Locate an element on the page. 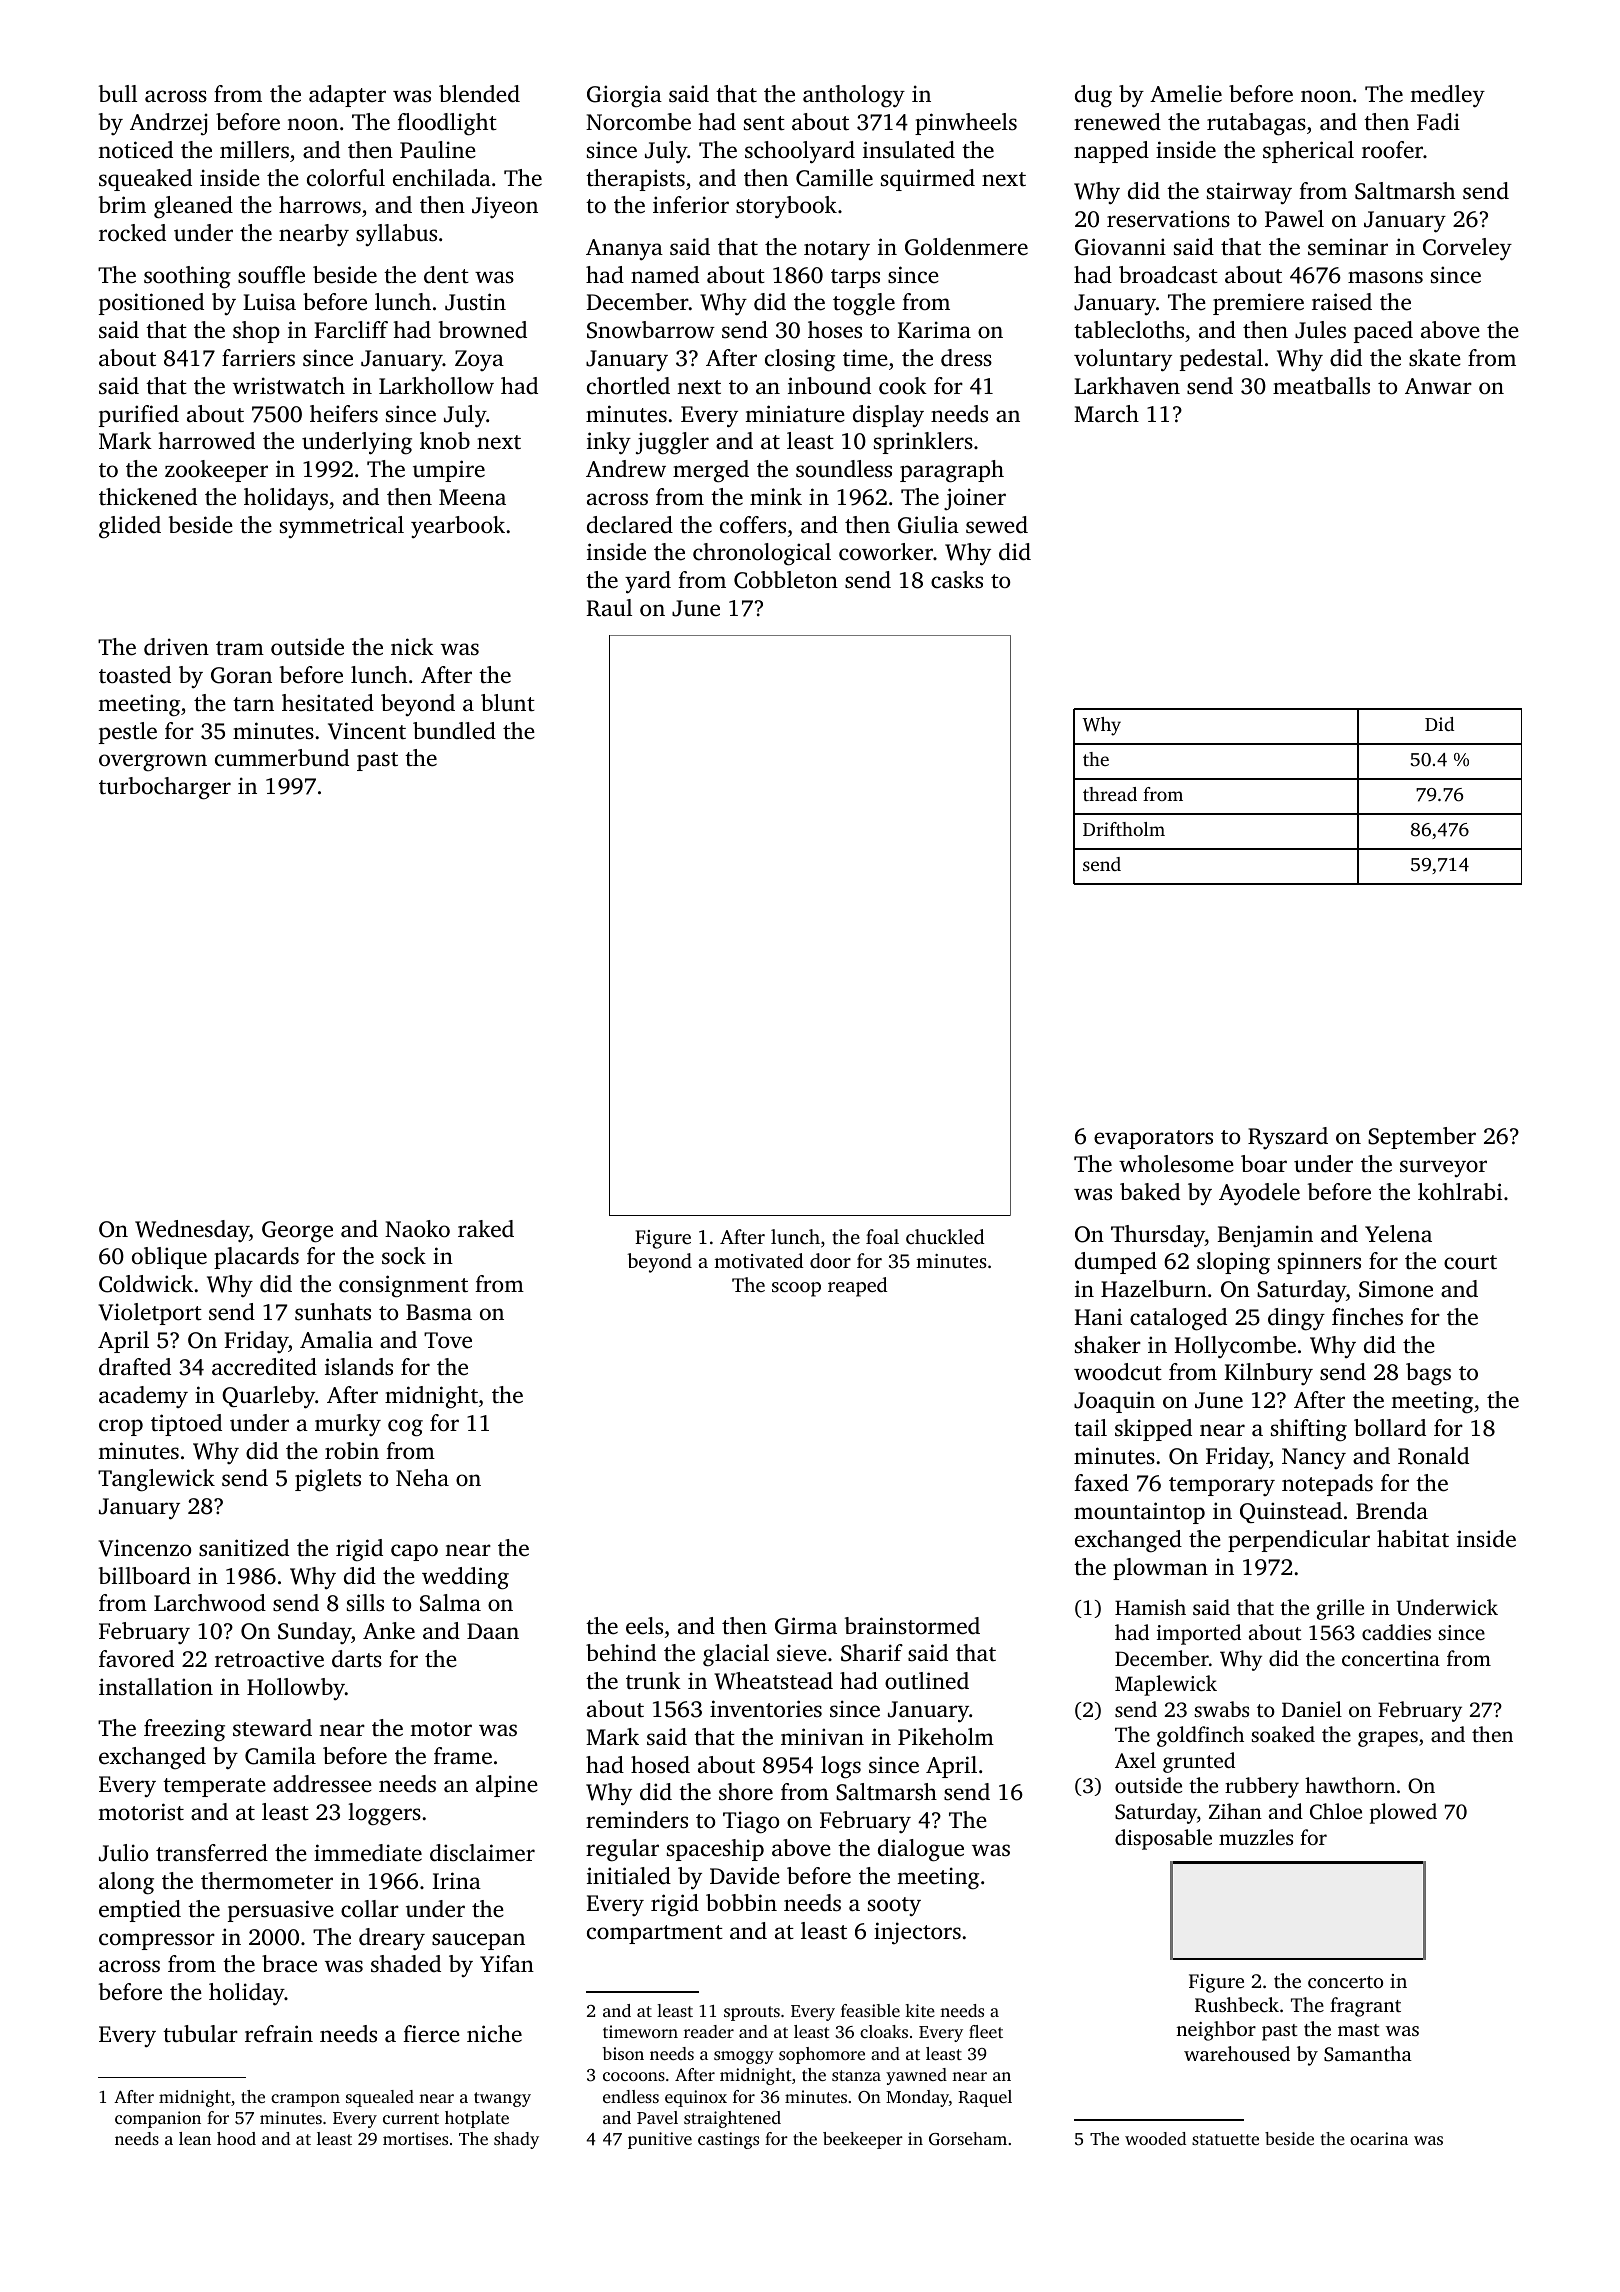  thread is located at coordinates (1110, 794).
